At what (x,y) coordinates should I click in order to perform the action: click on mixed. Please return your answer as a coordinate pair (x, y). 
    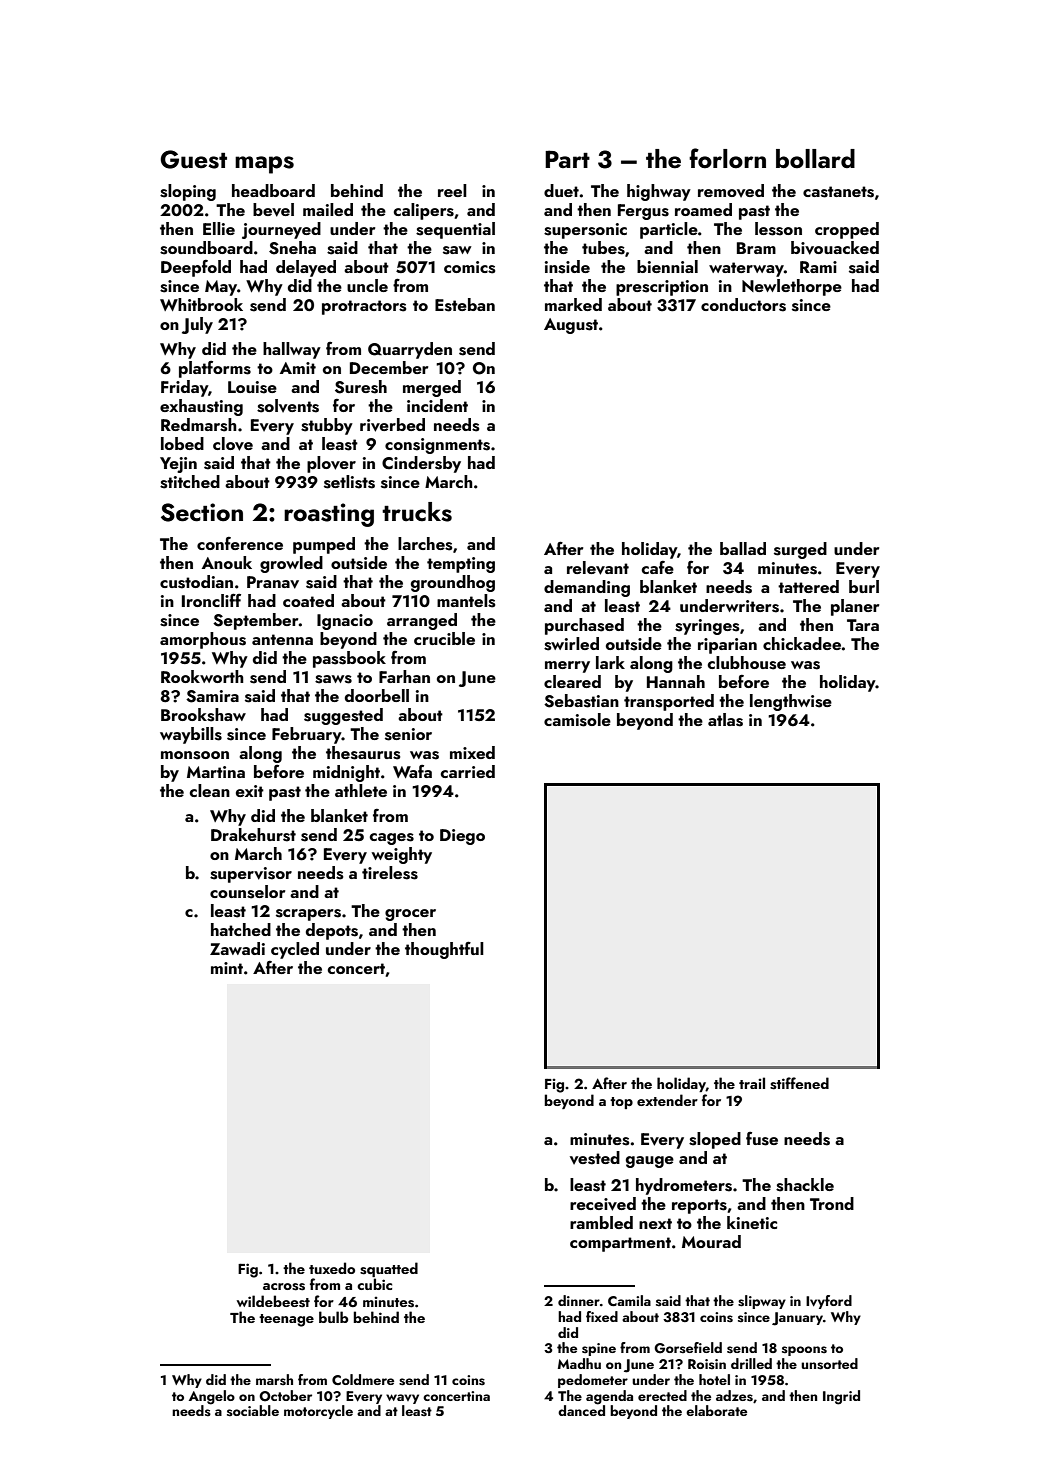
    Looking at the image, I should click on (472, 752).
